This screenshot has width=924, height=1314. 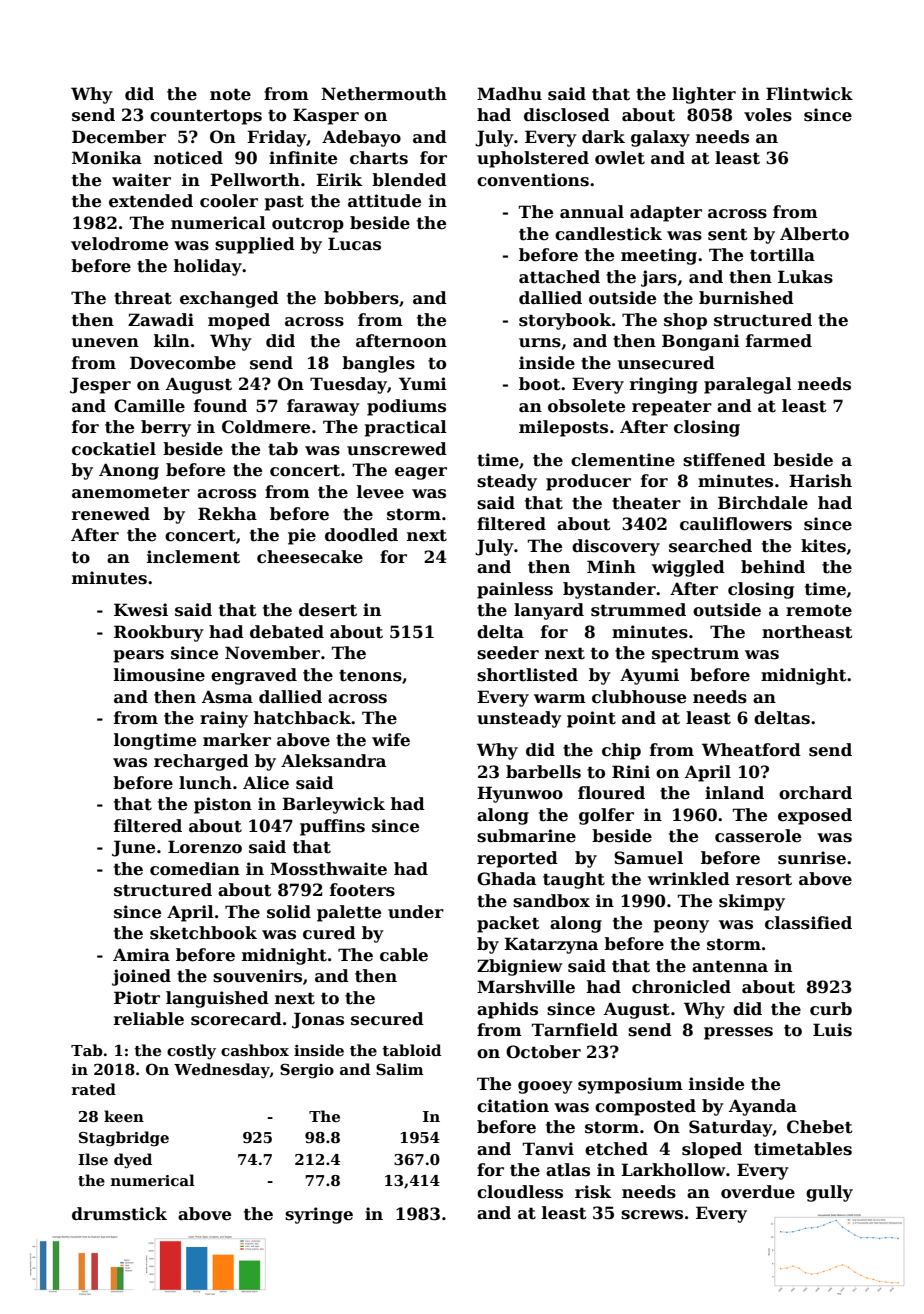 I want to click on screws, so click(x=652, y=1215).
